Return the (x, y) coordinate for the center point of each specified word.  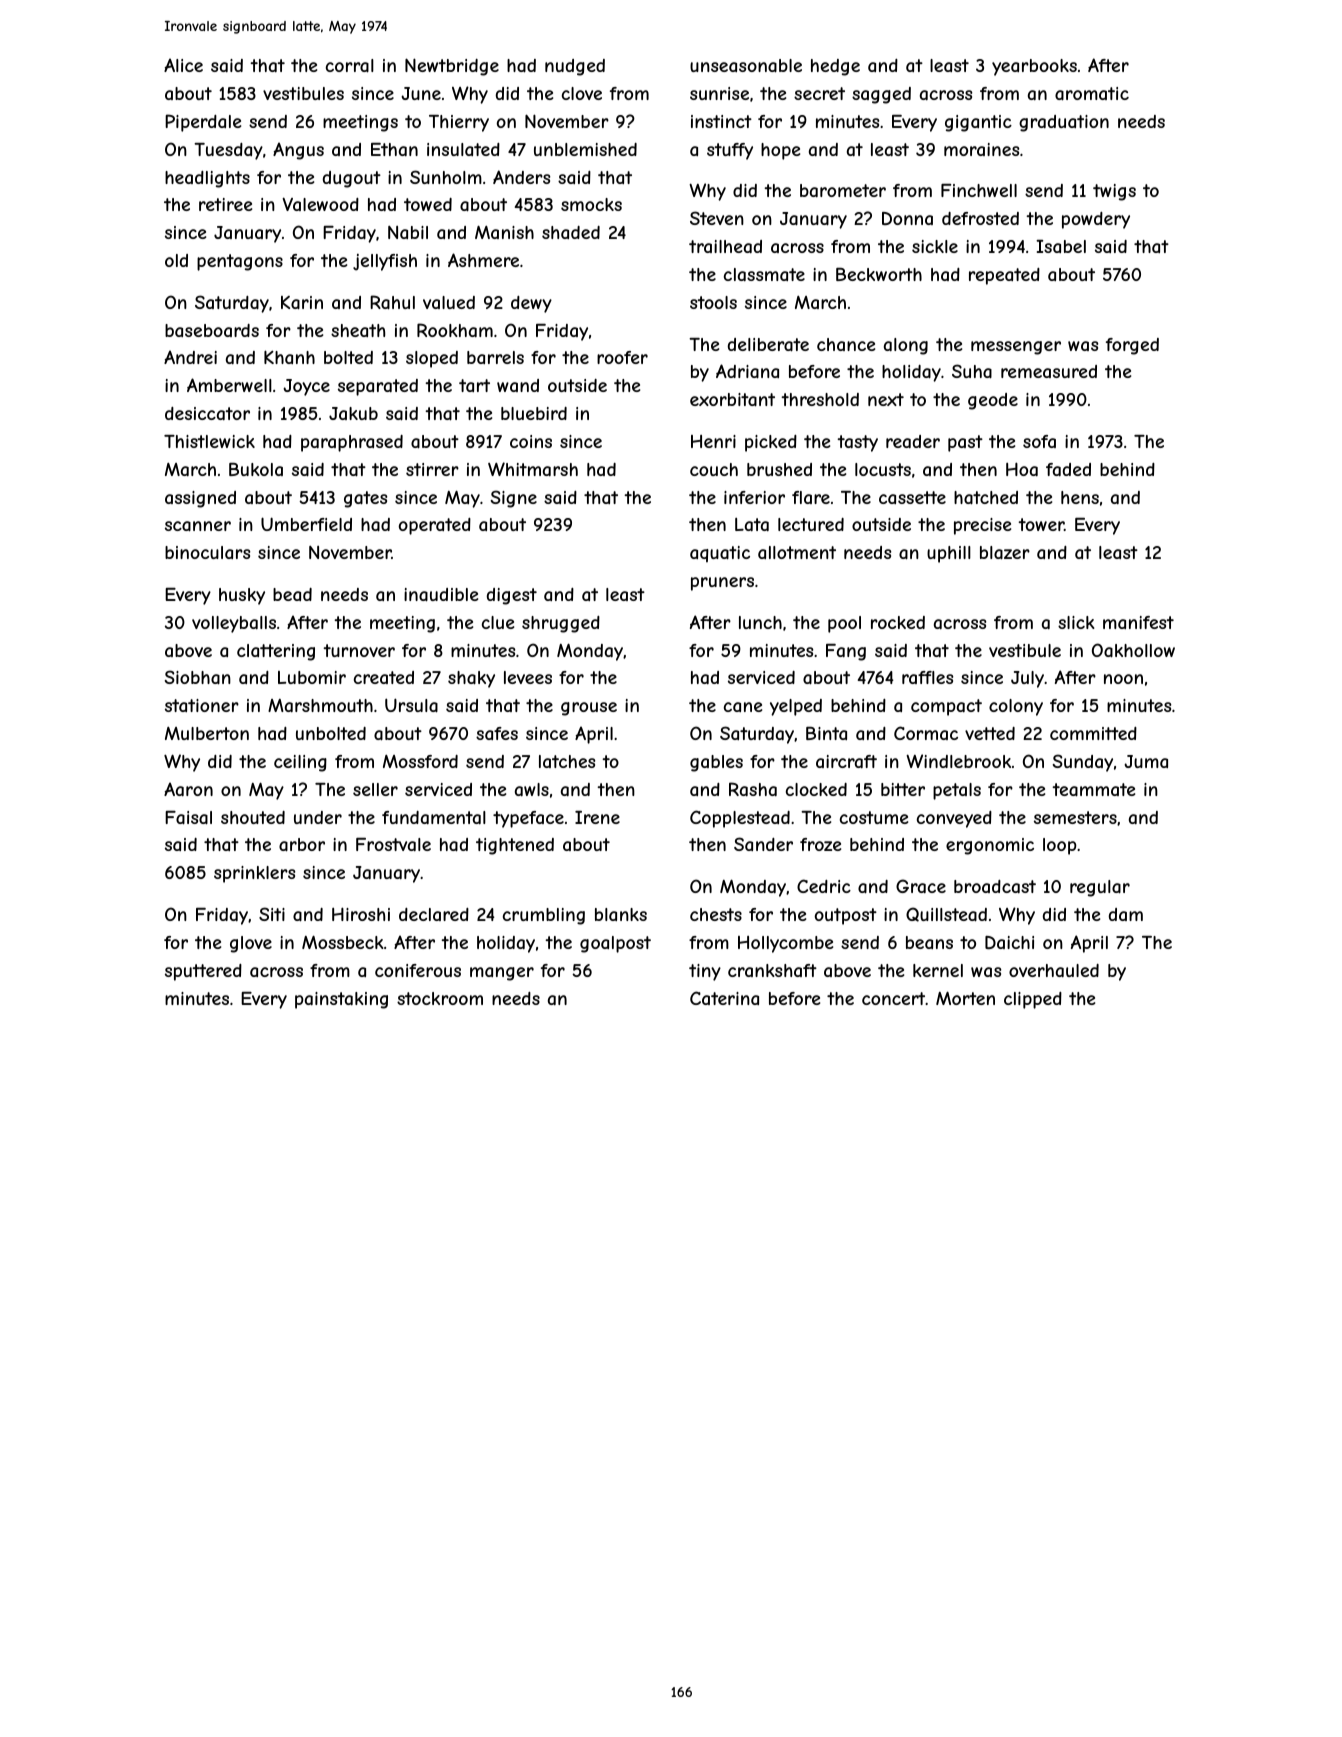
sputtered (203, 972)
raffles (927, 677)
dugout (352, 179)
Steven (717, 218)
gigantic (978, 123)
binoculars (207, 552)
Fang (846, 652)
